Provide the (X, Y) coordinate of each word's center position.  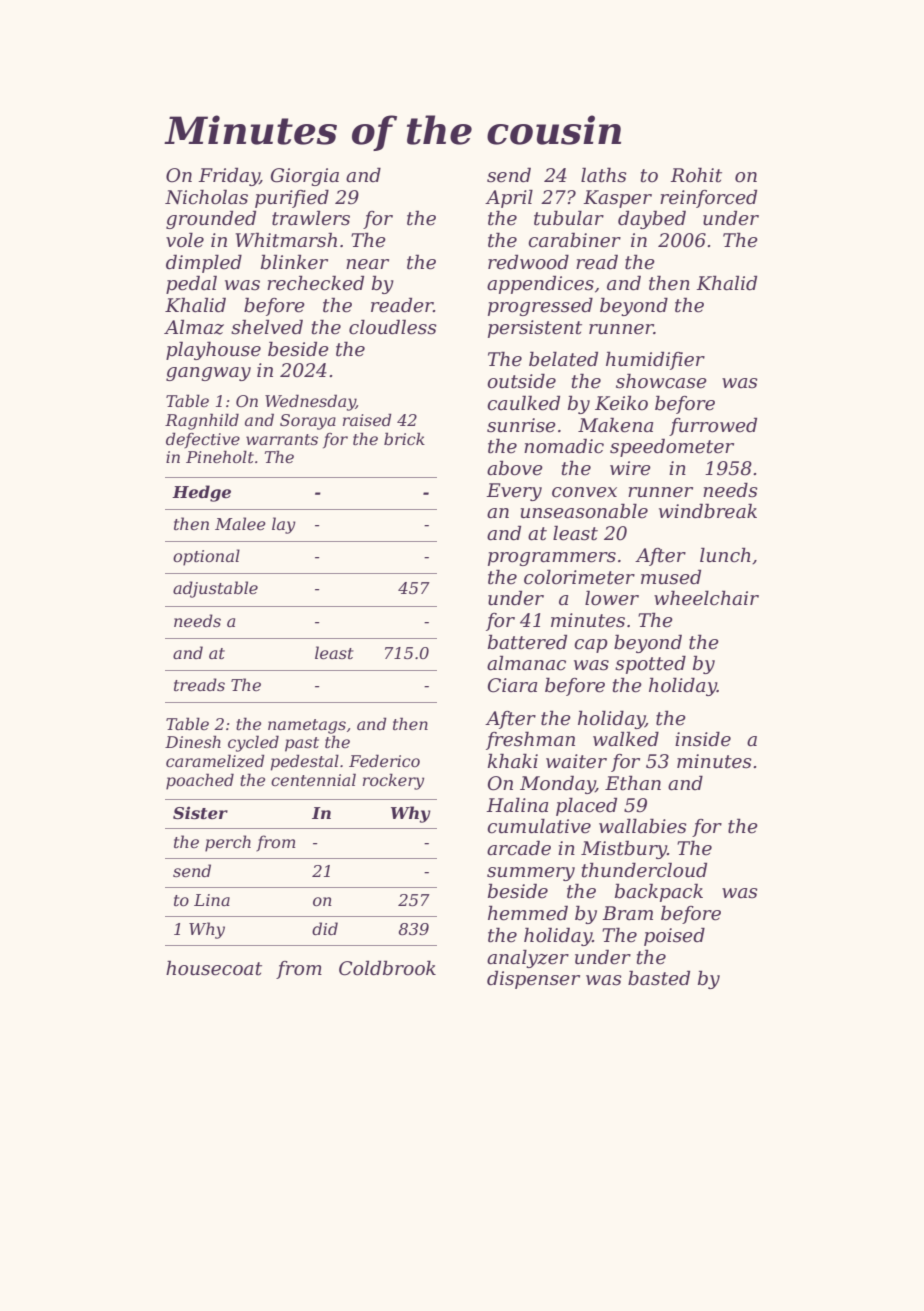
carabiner (574, 240)
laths (604, 175)
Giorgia (305, 177)
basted (659, 978)
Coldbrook (387, 968)
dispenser (533, 979)
